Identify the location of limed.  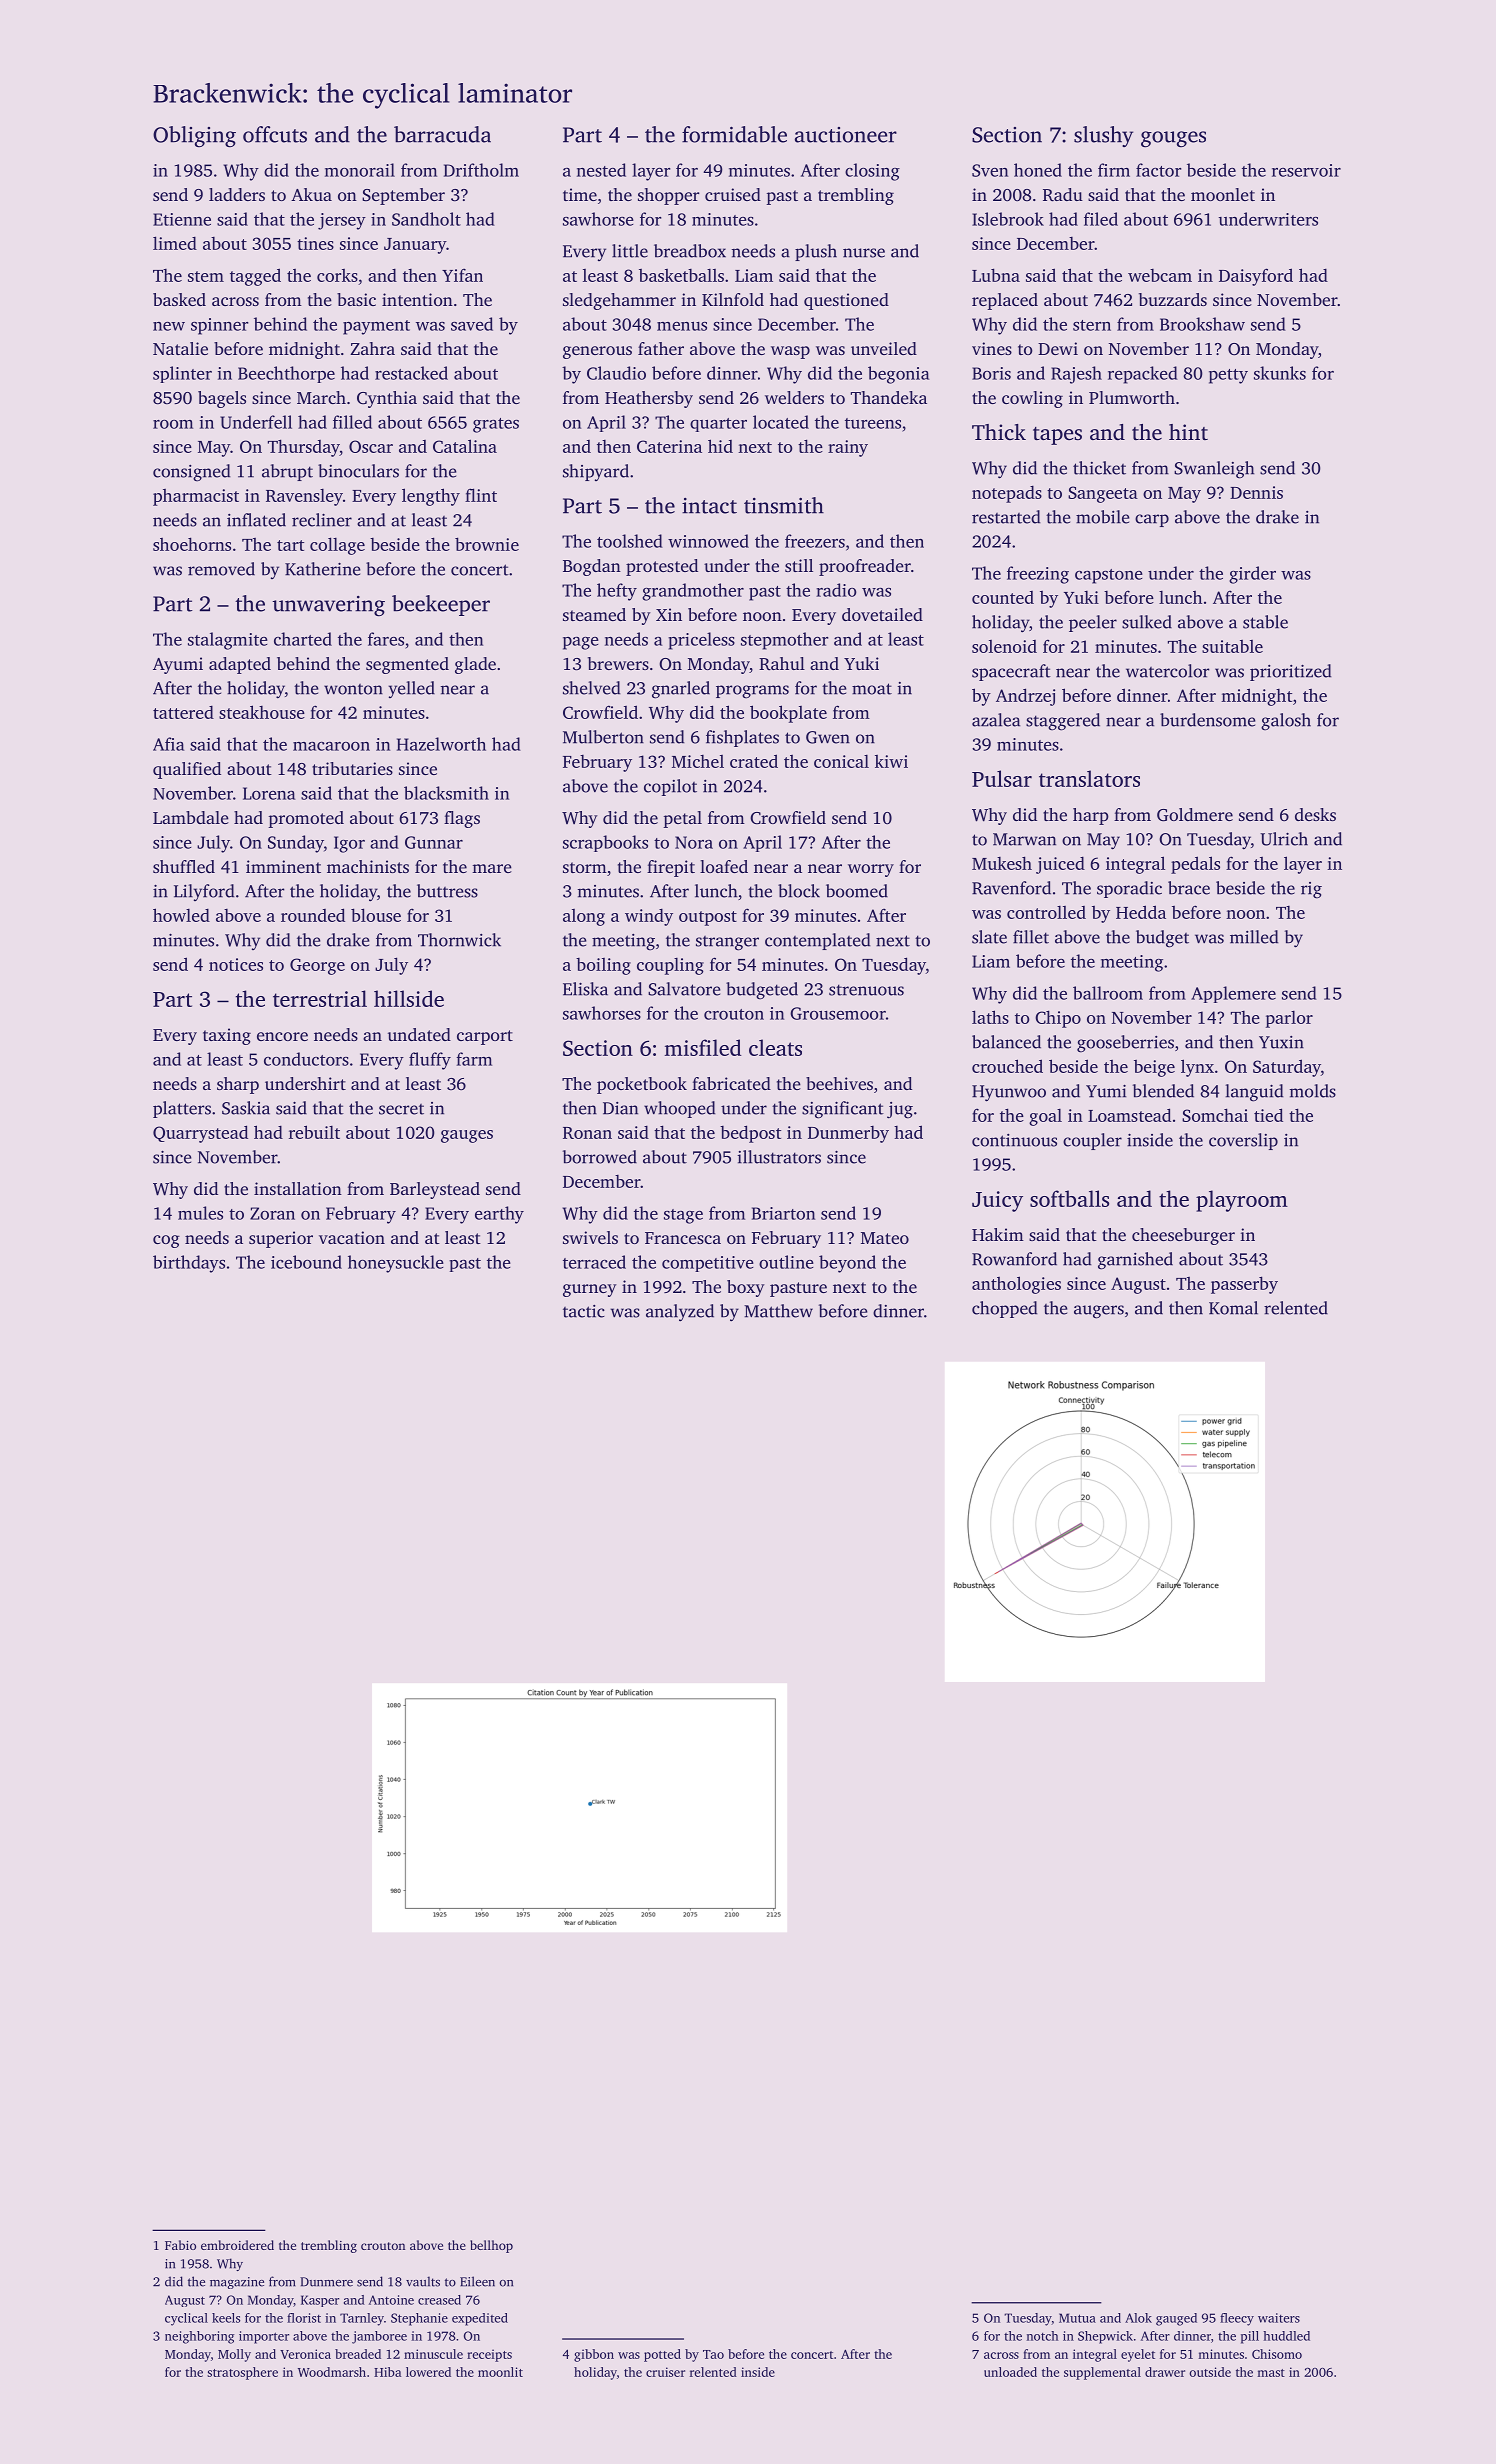
(175, 243).
